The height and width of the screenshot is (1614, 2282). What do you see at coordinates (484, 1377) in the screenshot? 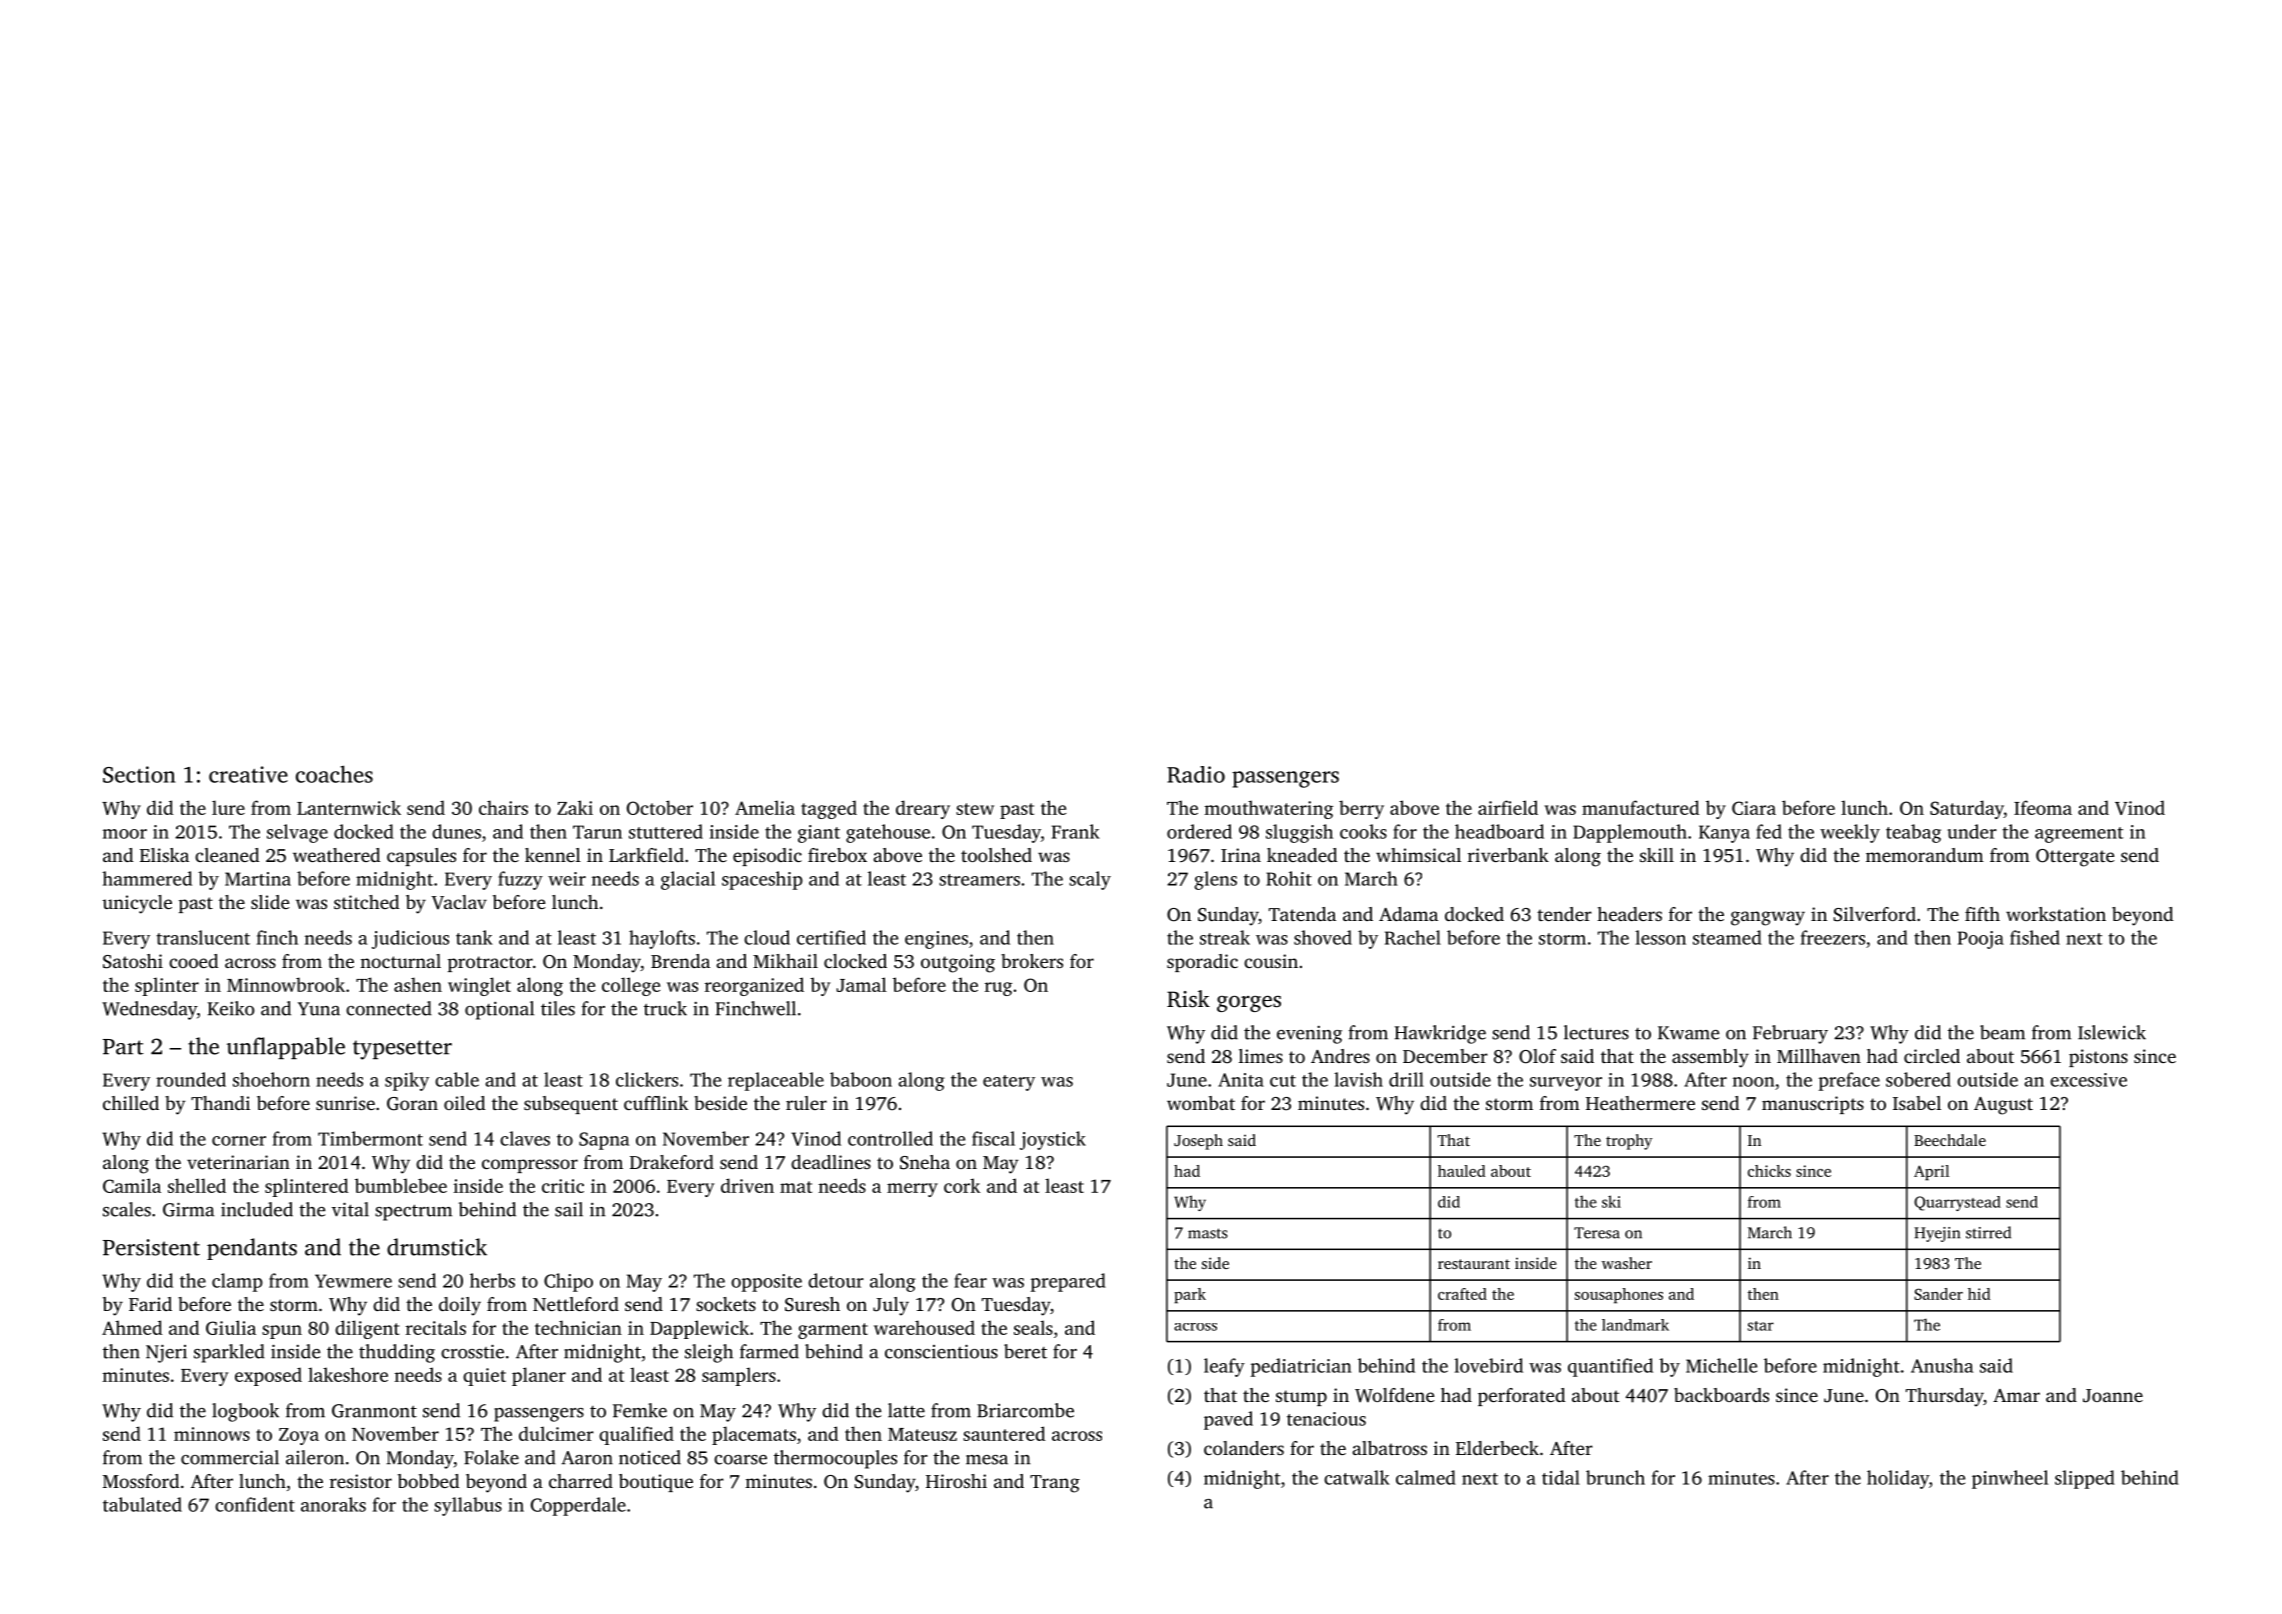
I see `quiet` at bounding box center [484, 1377].
